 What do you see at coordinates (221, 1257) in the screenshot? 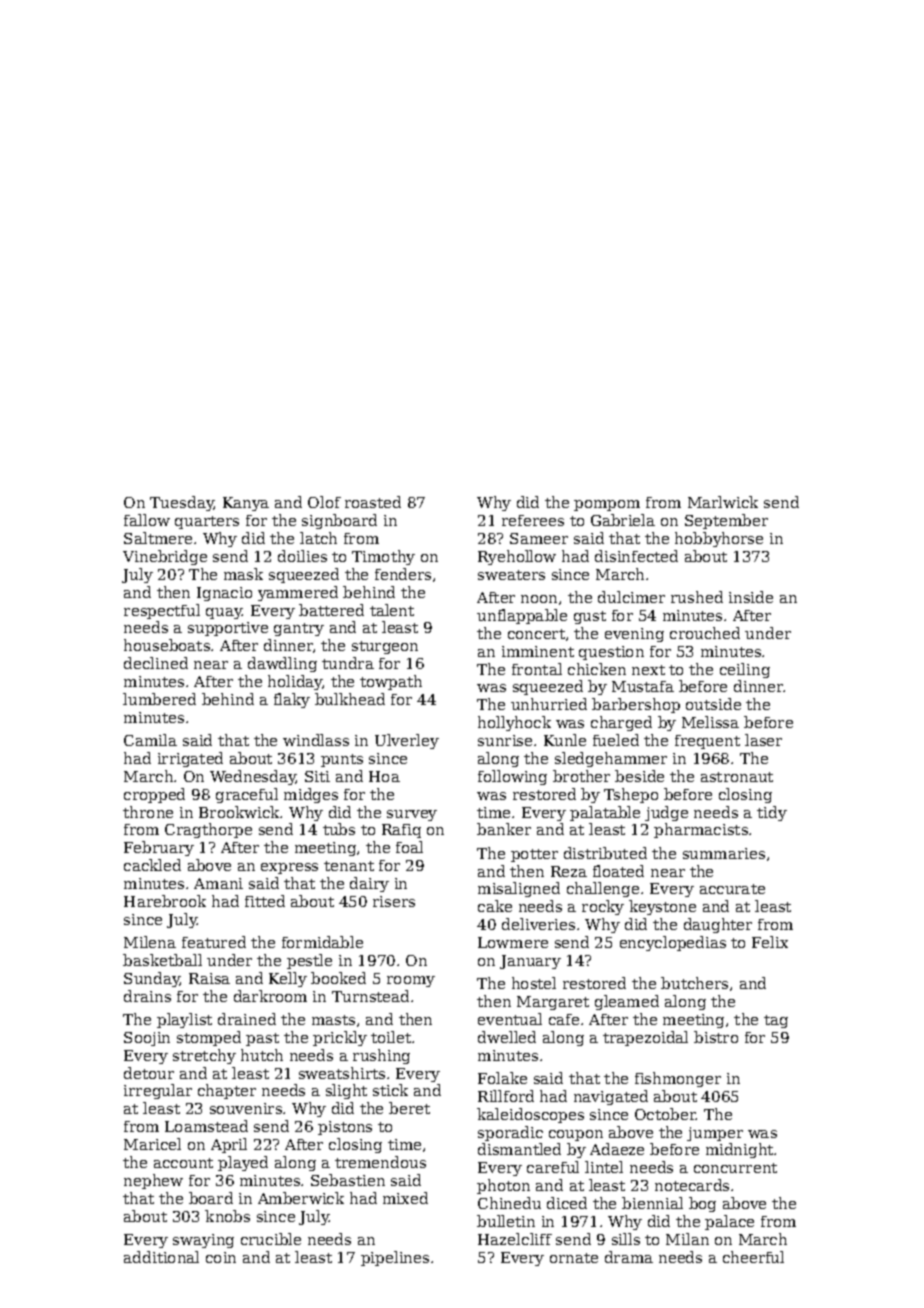
I see `coin` at bounding box center [221, 1257].
